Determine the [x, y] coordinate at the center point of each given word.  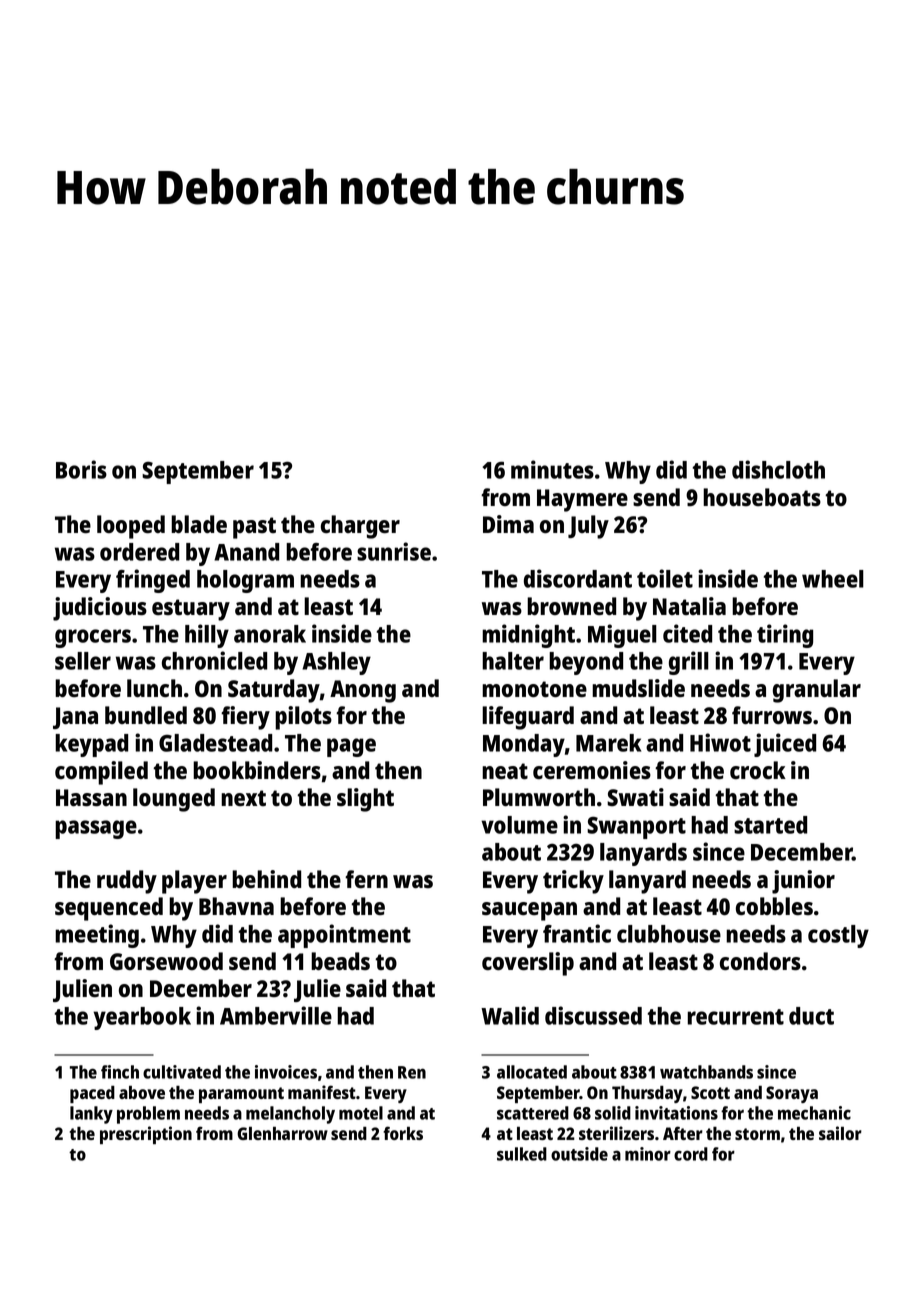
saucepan [529, 911]
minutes [552, 469]
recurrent [735, 1017]
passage [96, 829]
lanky [91, 1115]
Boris [81, 469]
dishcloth [778, 469]
